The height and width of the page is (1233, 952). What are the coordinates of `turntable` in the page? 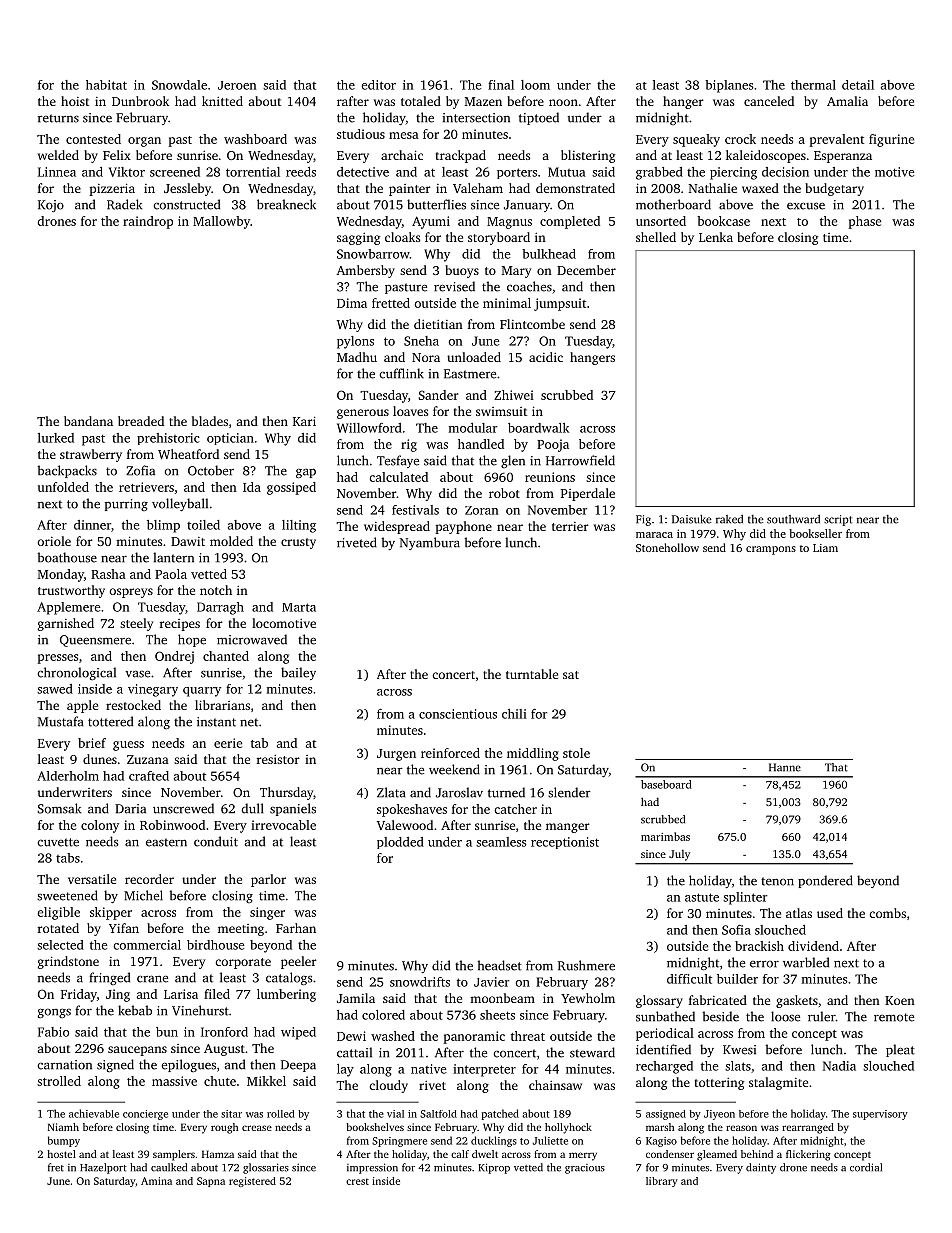 It's located at (532, 674).
